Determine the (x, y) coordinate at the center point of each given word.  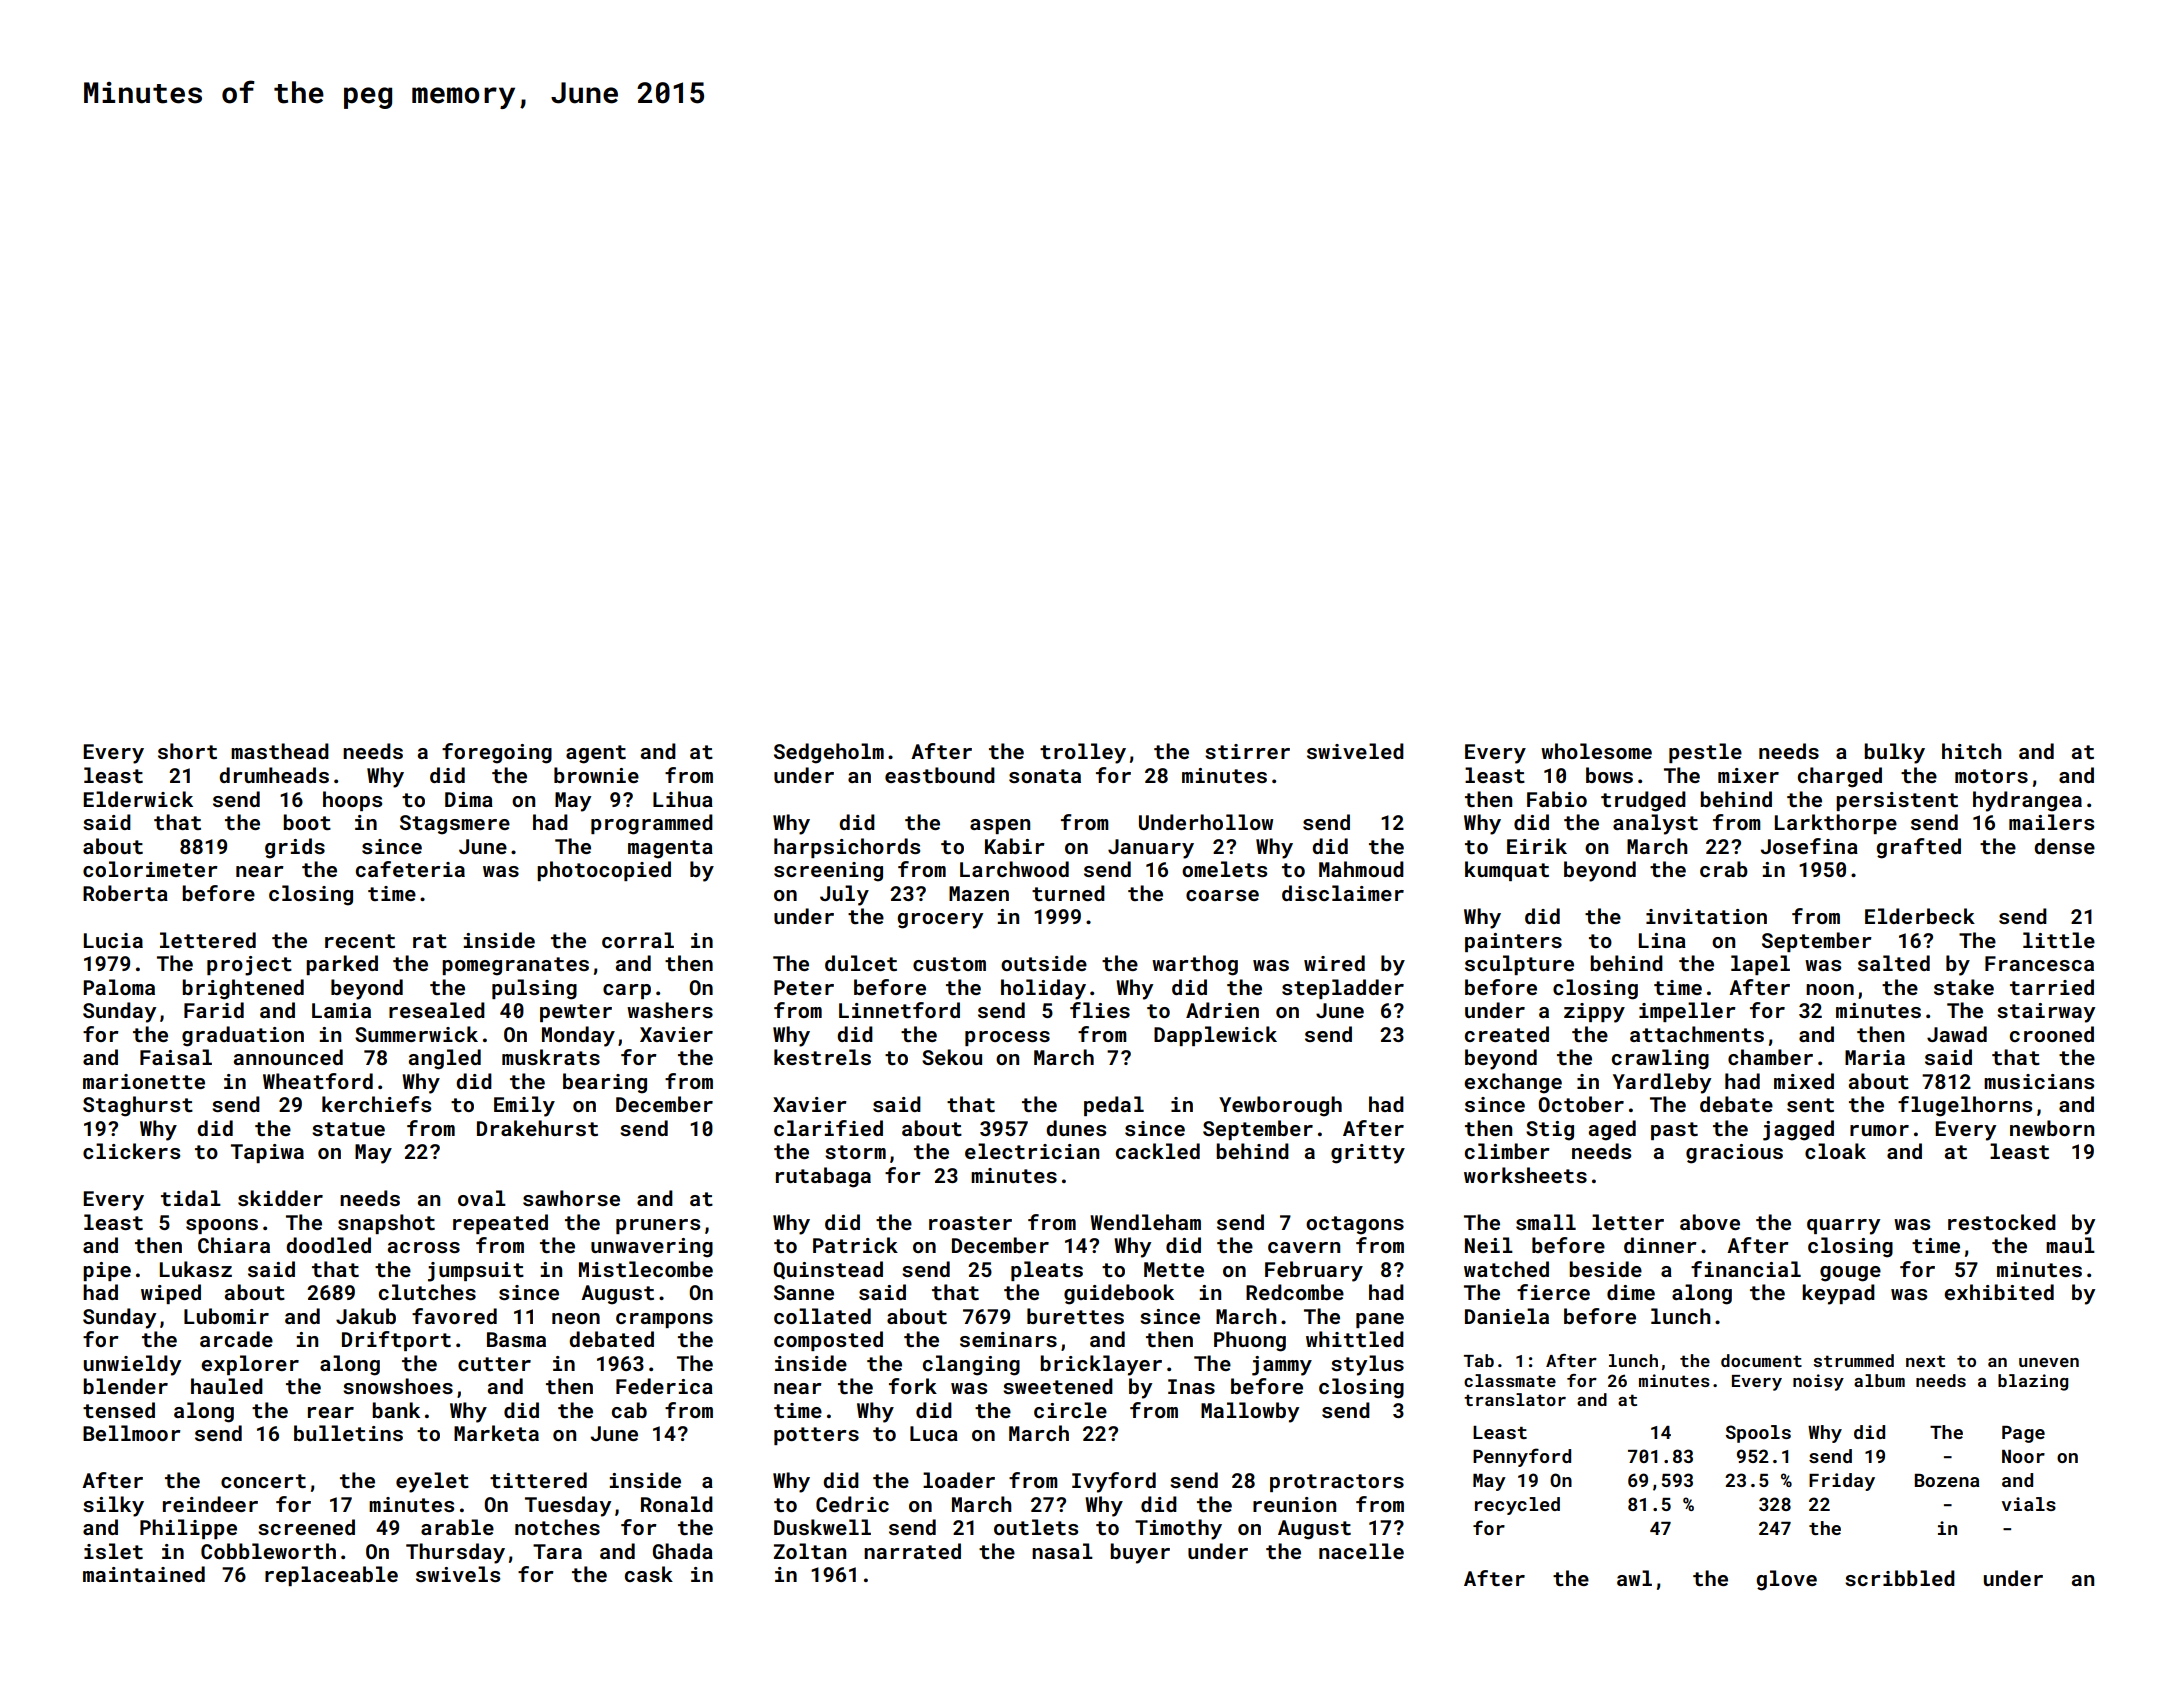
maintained (144, 1574)
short (187, 751)
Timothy (1178, 1529)
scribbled (1900, 1578)
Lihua (683, 799)
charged (1840, 777)
